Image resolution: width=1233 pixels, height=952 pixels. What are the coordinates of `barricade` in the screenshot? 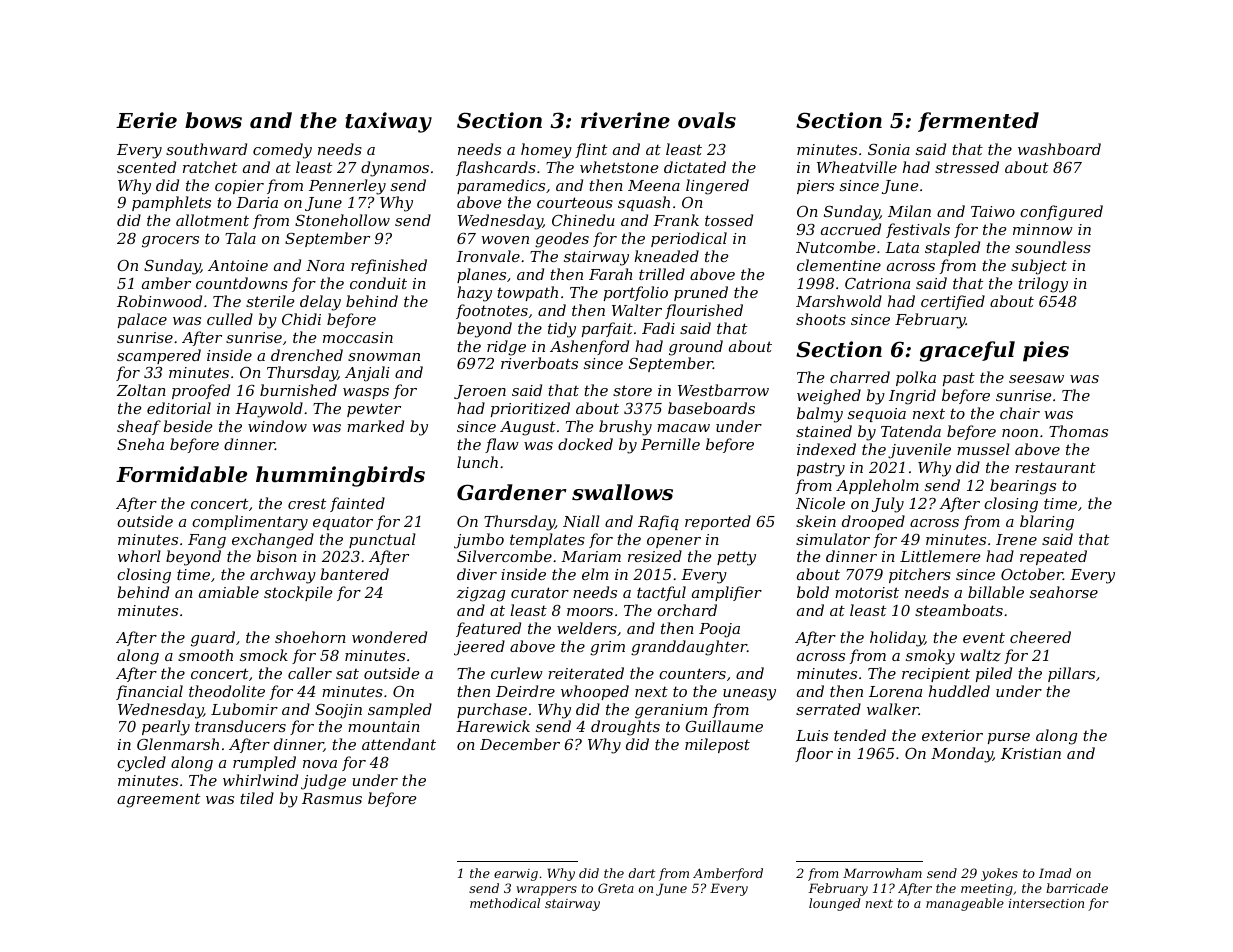 It's located at (1077, 888).
